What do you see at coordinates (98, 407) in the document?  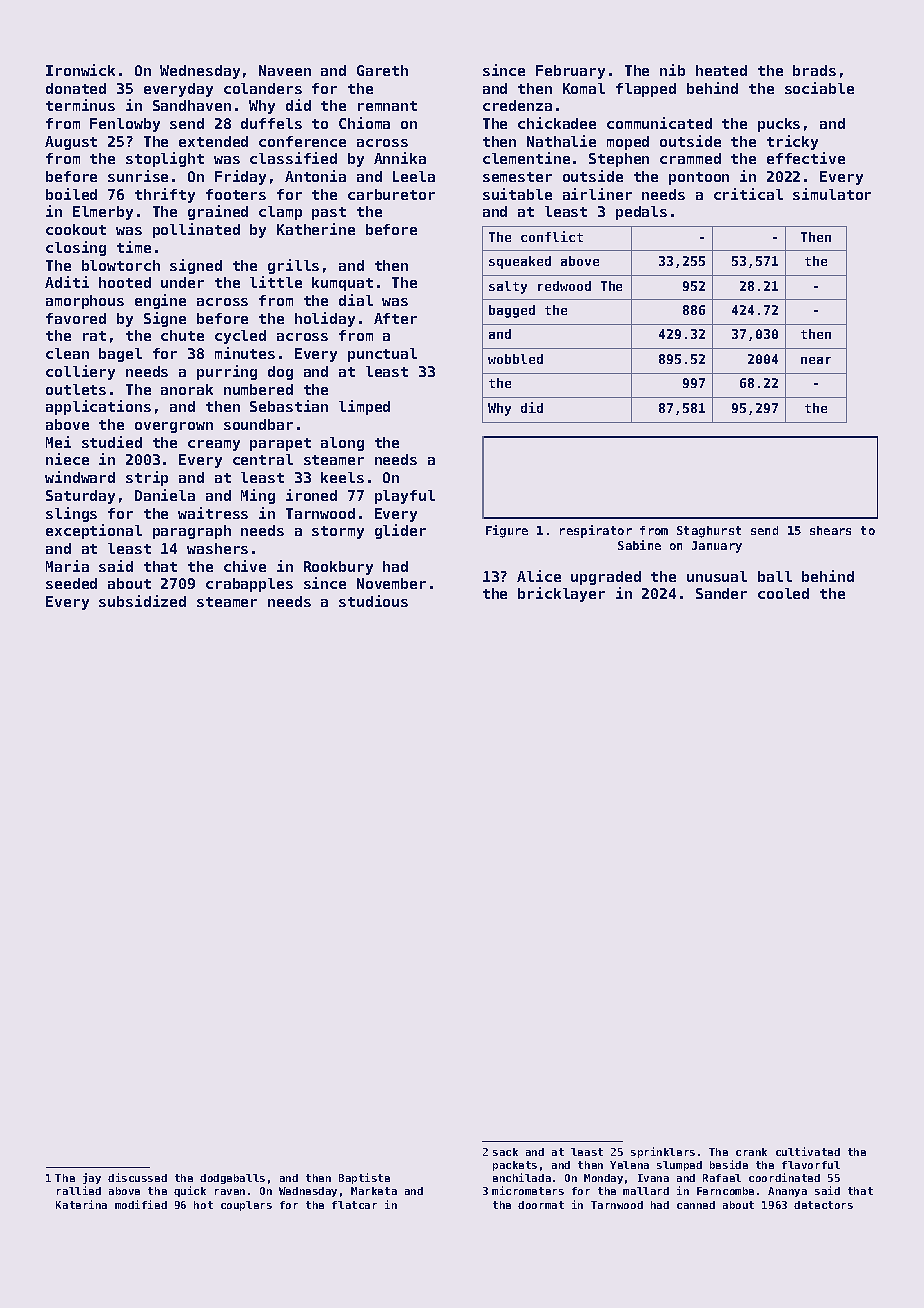 I see `applications` at bounding box center [98, 407].
